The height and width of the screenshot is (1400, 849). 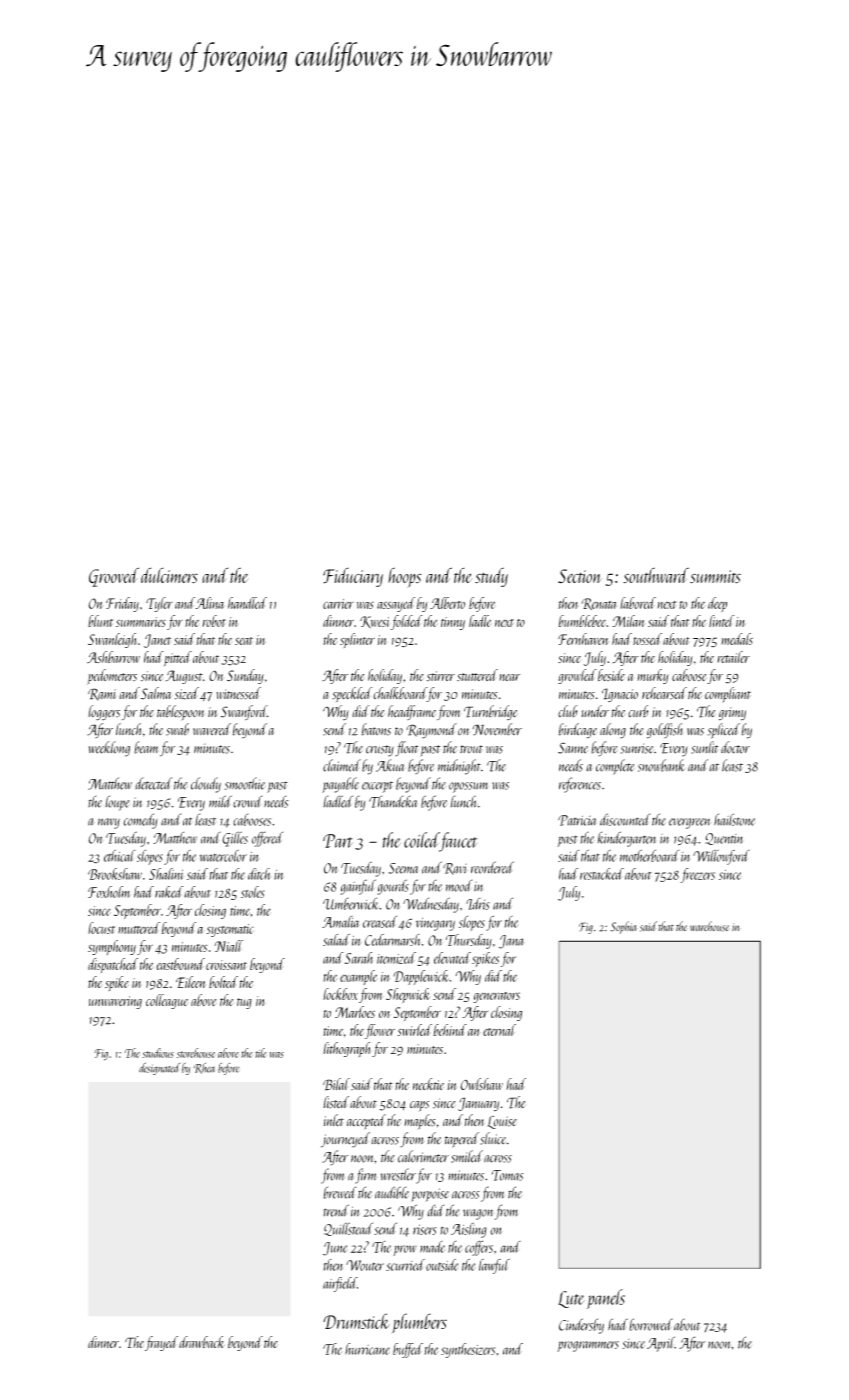 What do you see at coordinates (161, 1343) in the screenshot?
I see `frayed` at bounding box center [161, 1343].
